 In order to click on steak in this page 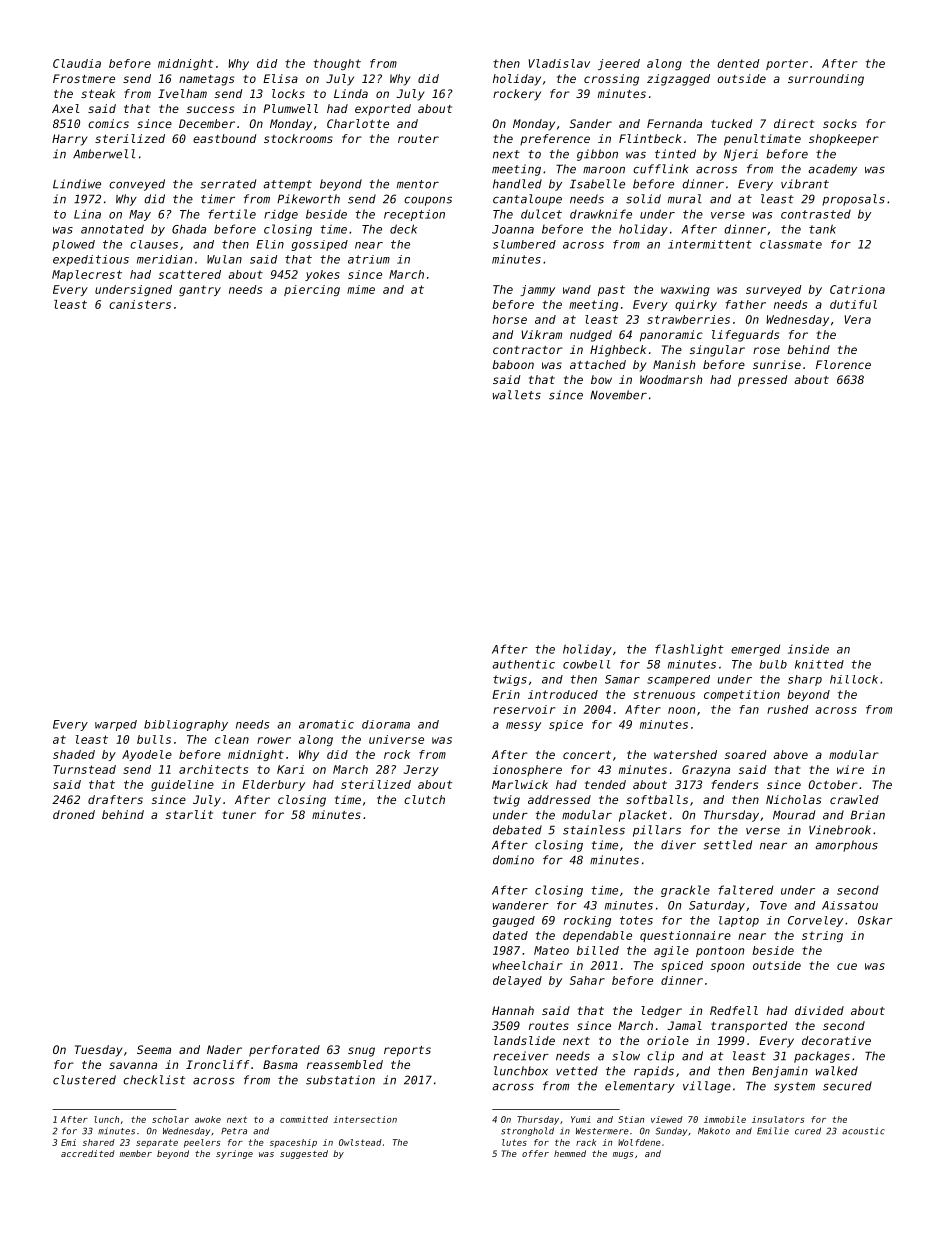, I will do `click(98, 93)`.
